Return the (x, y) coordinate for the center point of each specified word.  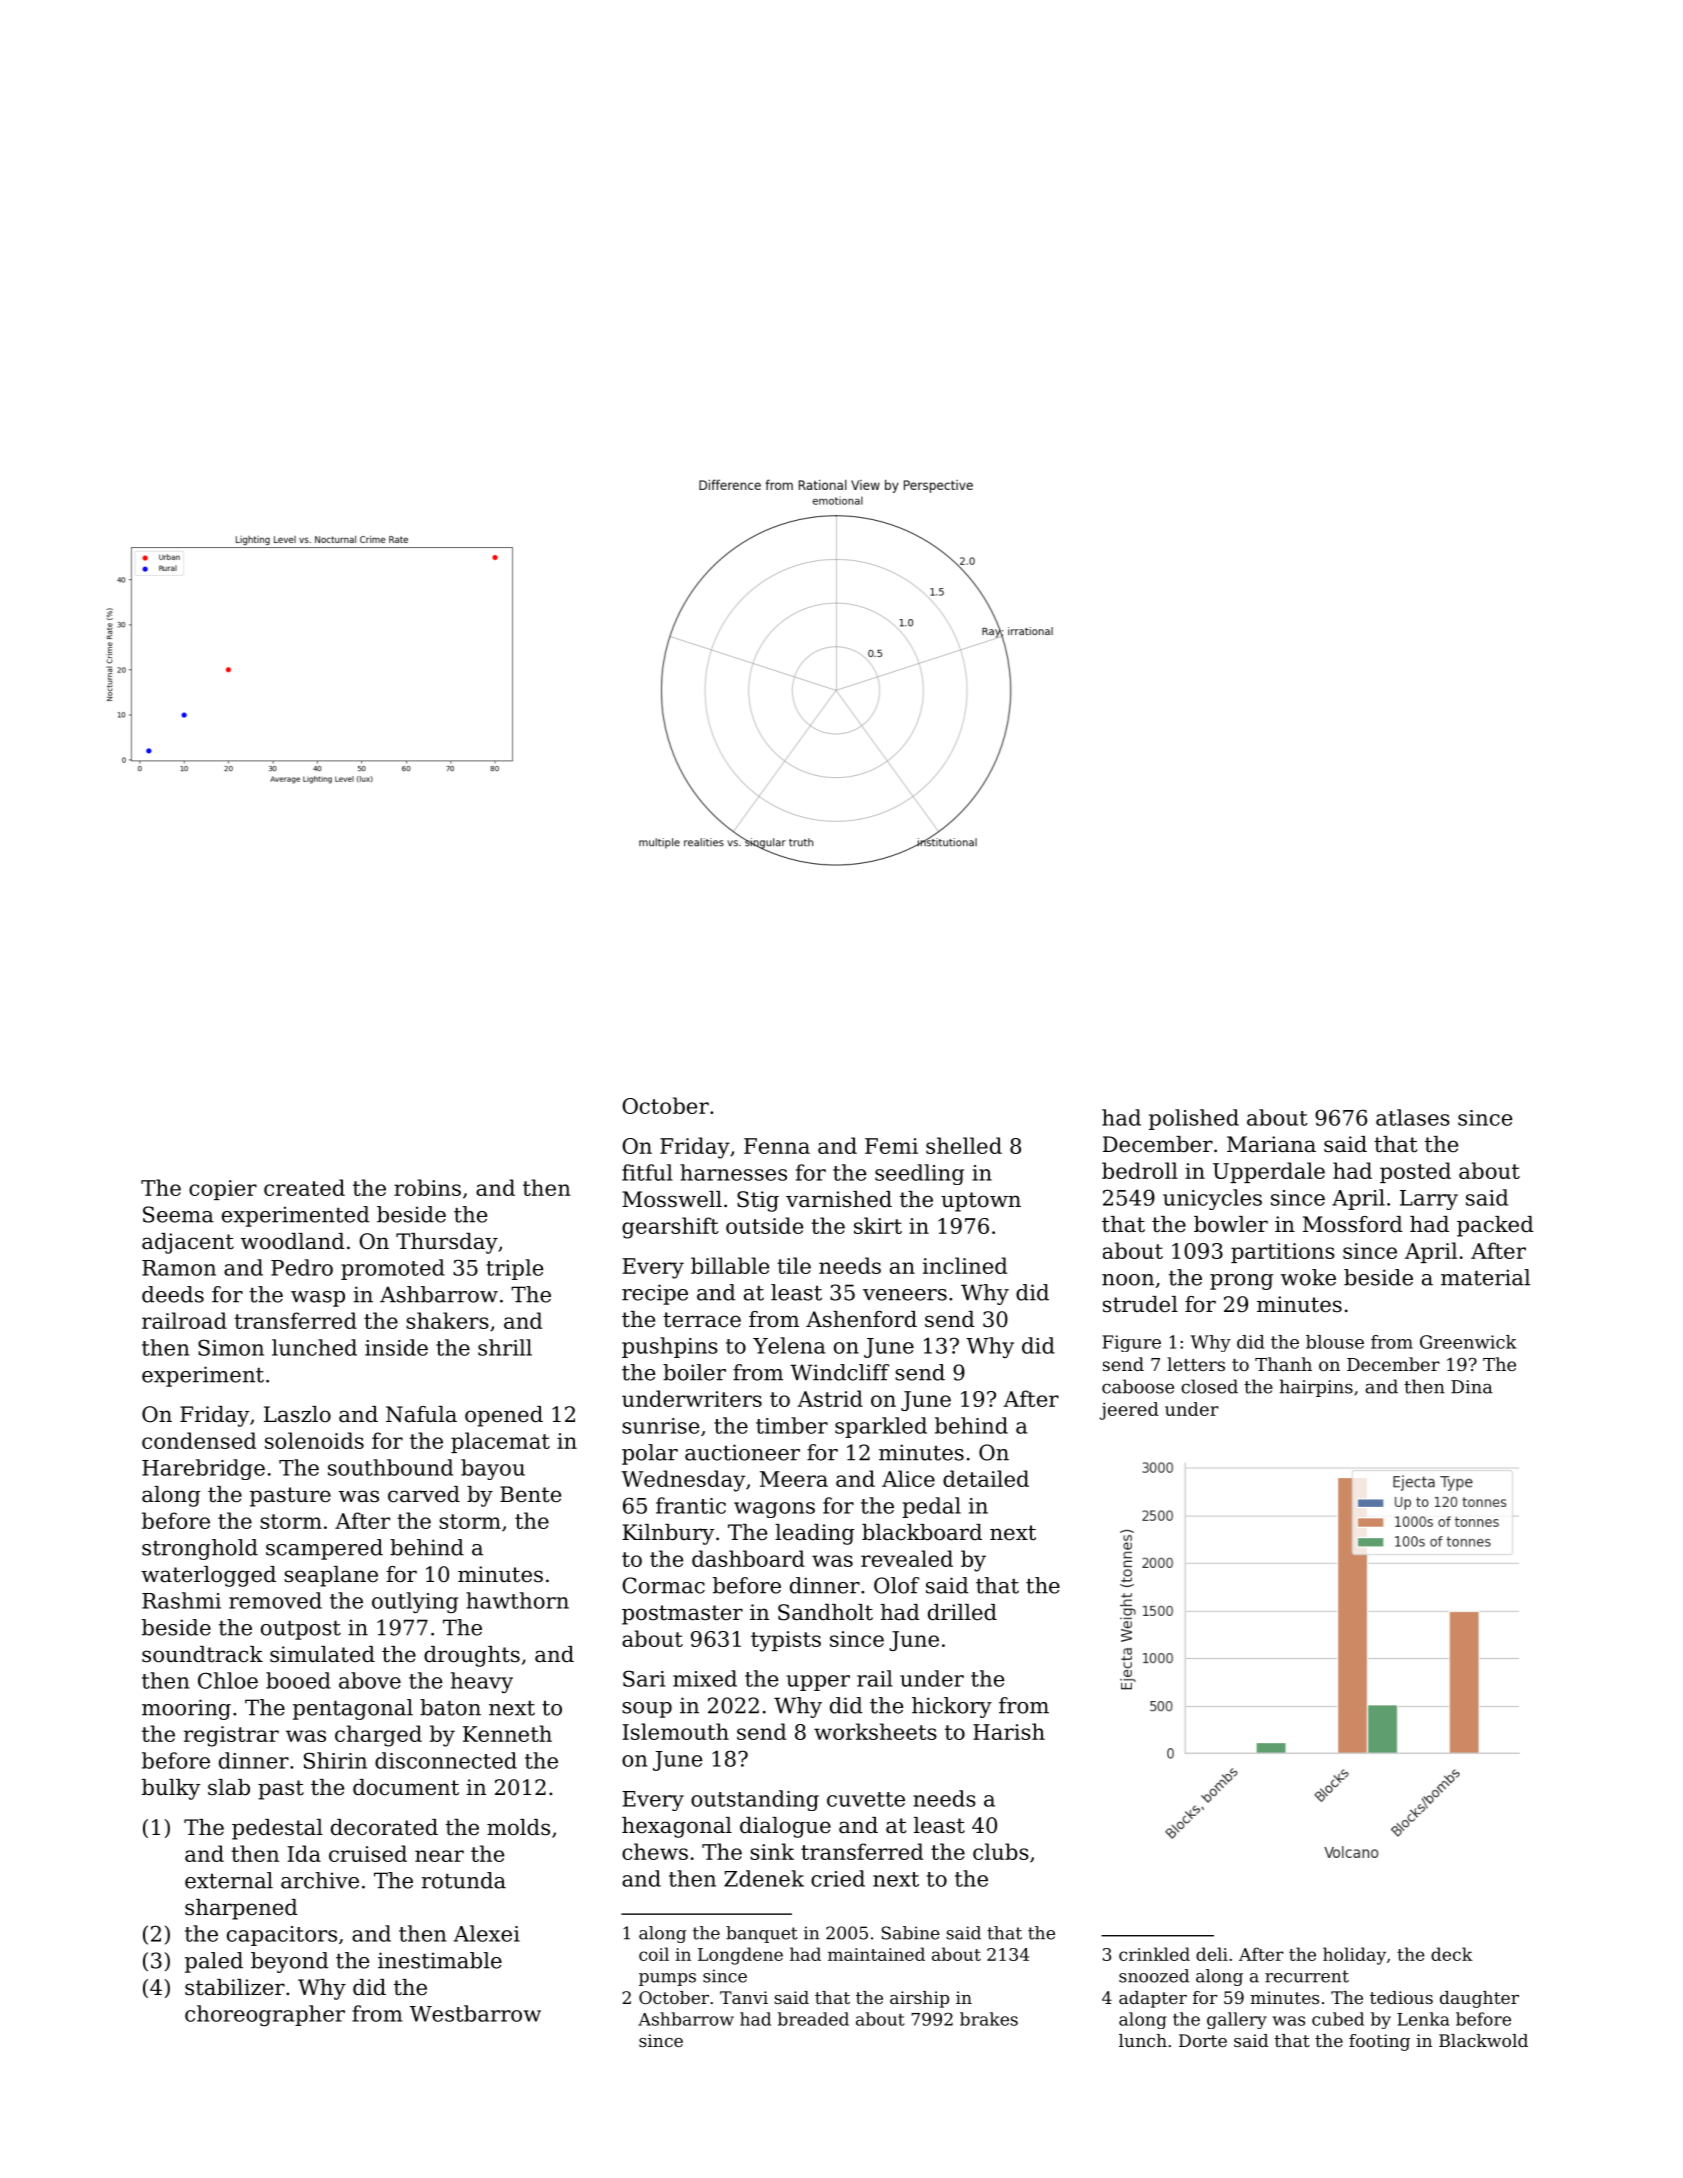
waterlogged (208, 1576)
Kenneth (507, 1733)
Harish (1009, 1731)
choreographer (265, 2015)
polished (1194, 1119)
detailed (986, 1478)
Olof (896, 1585)
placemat (500, 1442)
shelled (964, 1145)
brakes (989, 2019)
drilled (962, 1612)
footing (1379, 2042)
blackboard (922, 1532)
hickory (952, 1707)
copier (223, 1190)
